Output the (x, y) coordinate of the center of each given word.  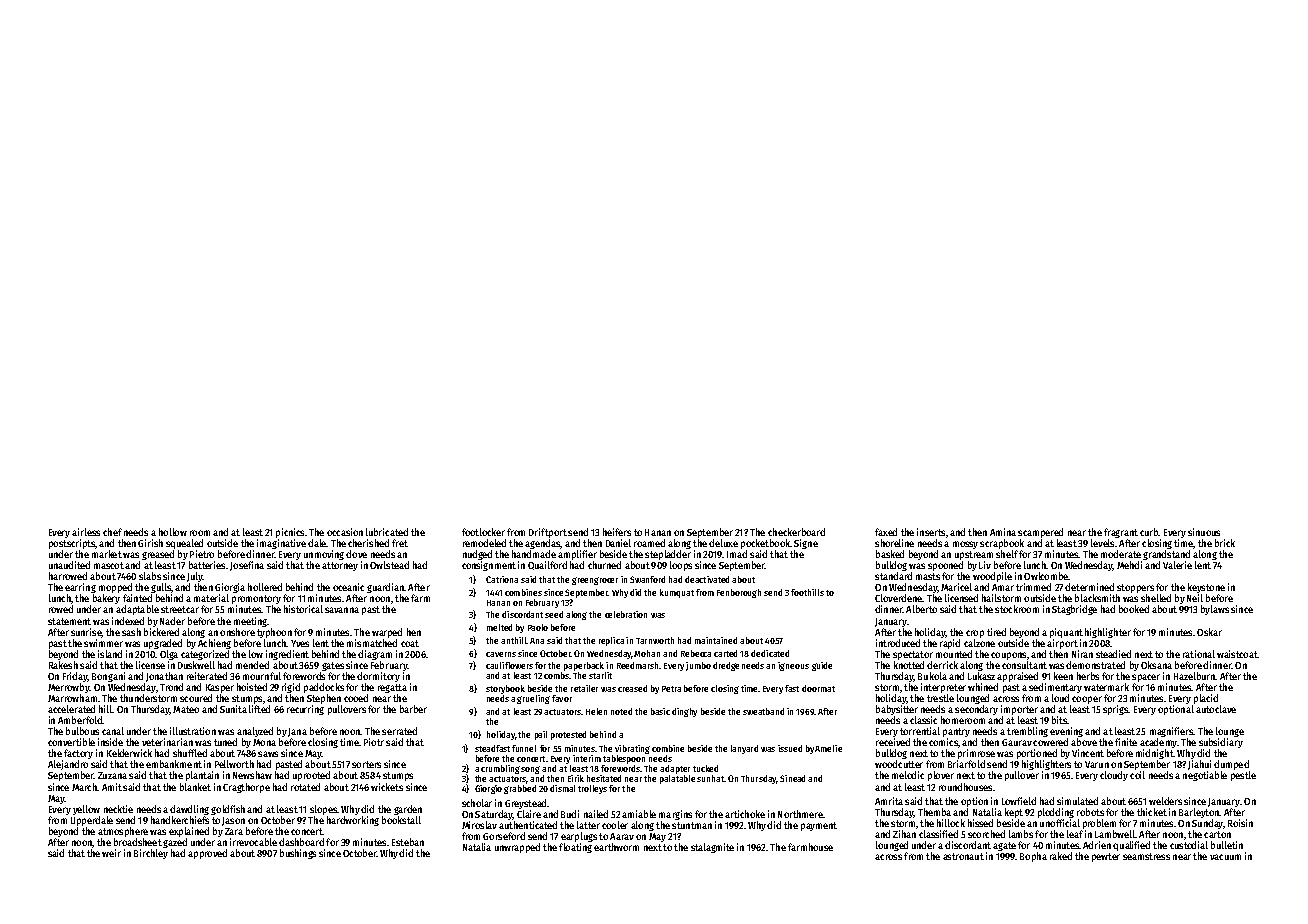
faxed (886, 532)
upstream (974, 555)
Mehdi (1129, 565)
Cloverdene (898, 598)
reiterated (207, 676)
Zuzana (112, 775)
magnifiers (1171, 732)
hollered (265, 587)
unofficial (1060, 823)
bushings (298, 854)
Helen (596, 711)
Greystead (525, 804)
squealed (184, 544)
